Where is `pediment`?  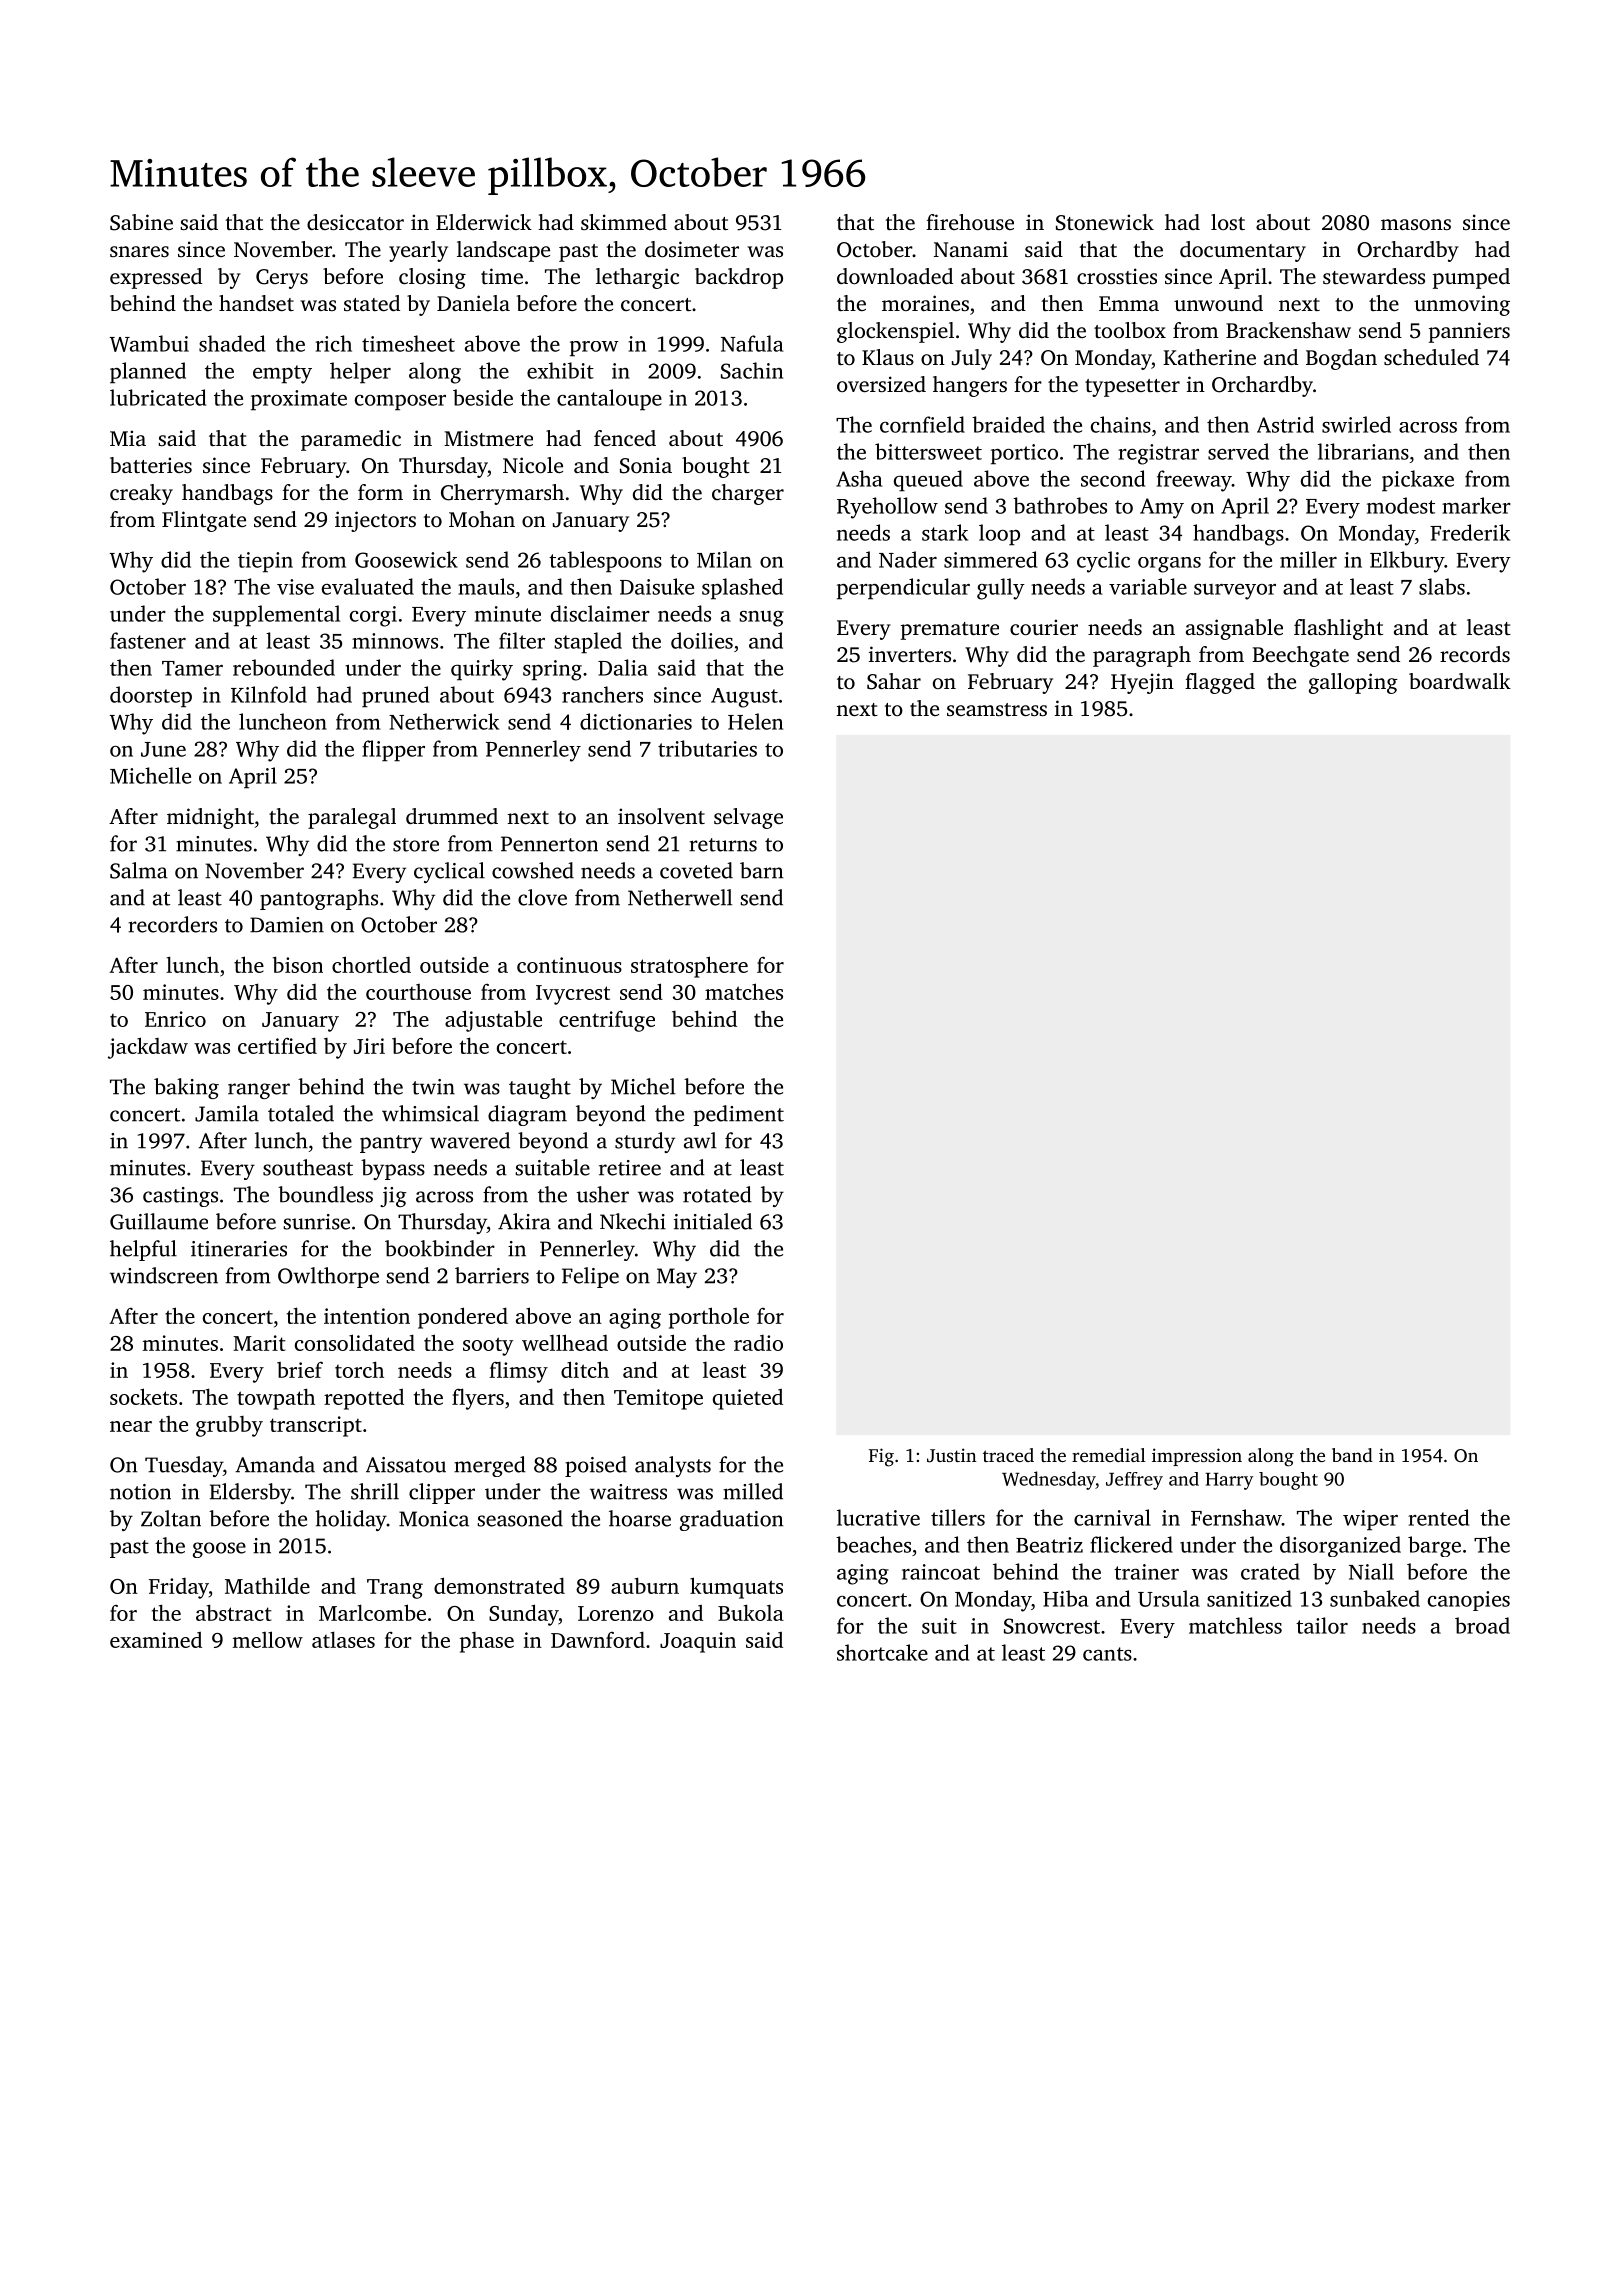 pediment is located at coordinates (738, 1115).
